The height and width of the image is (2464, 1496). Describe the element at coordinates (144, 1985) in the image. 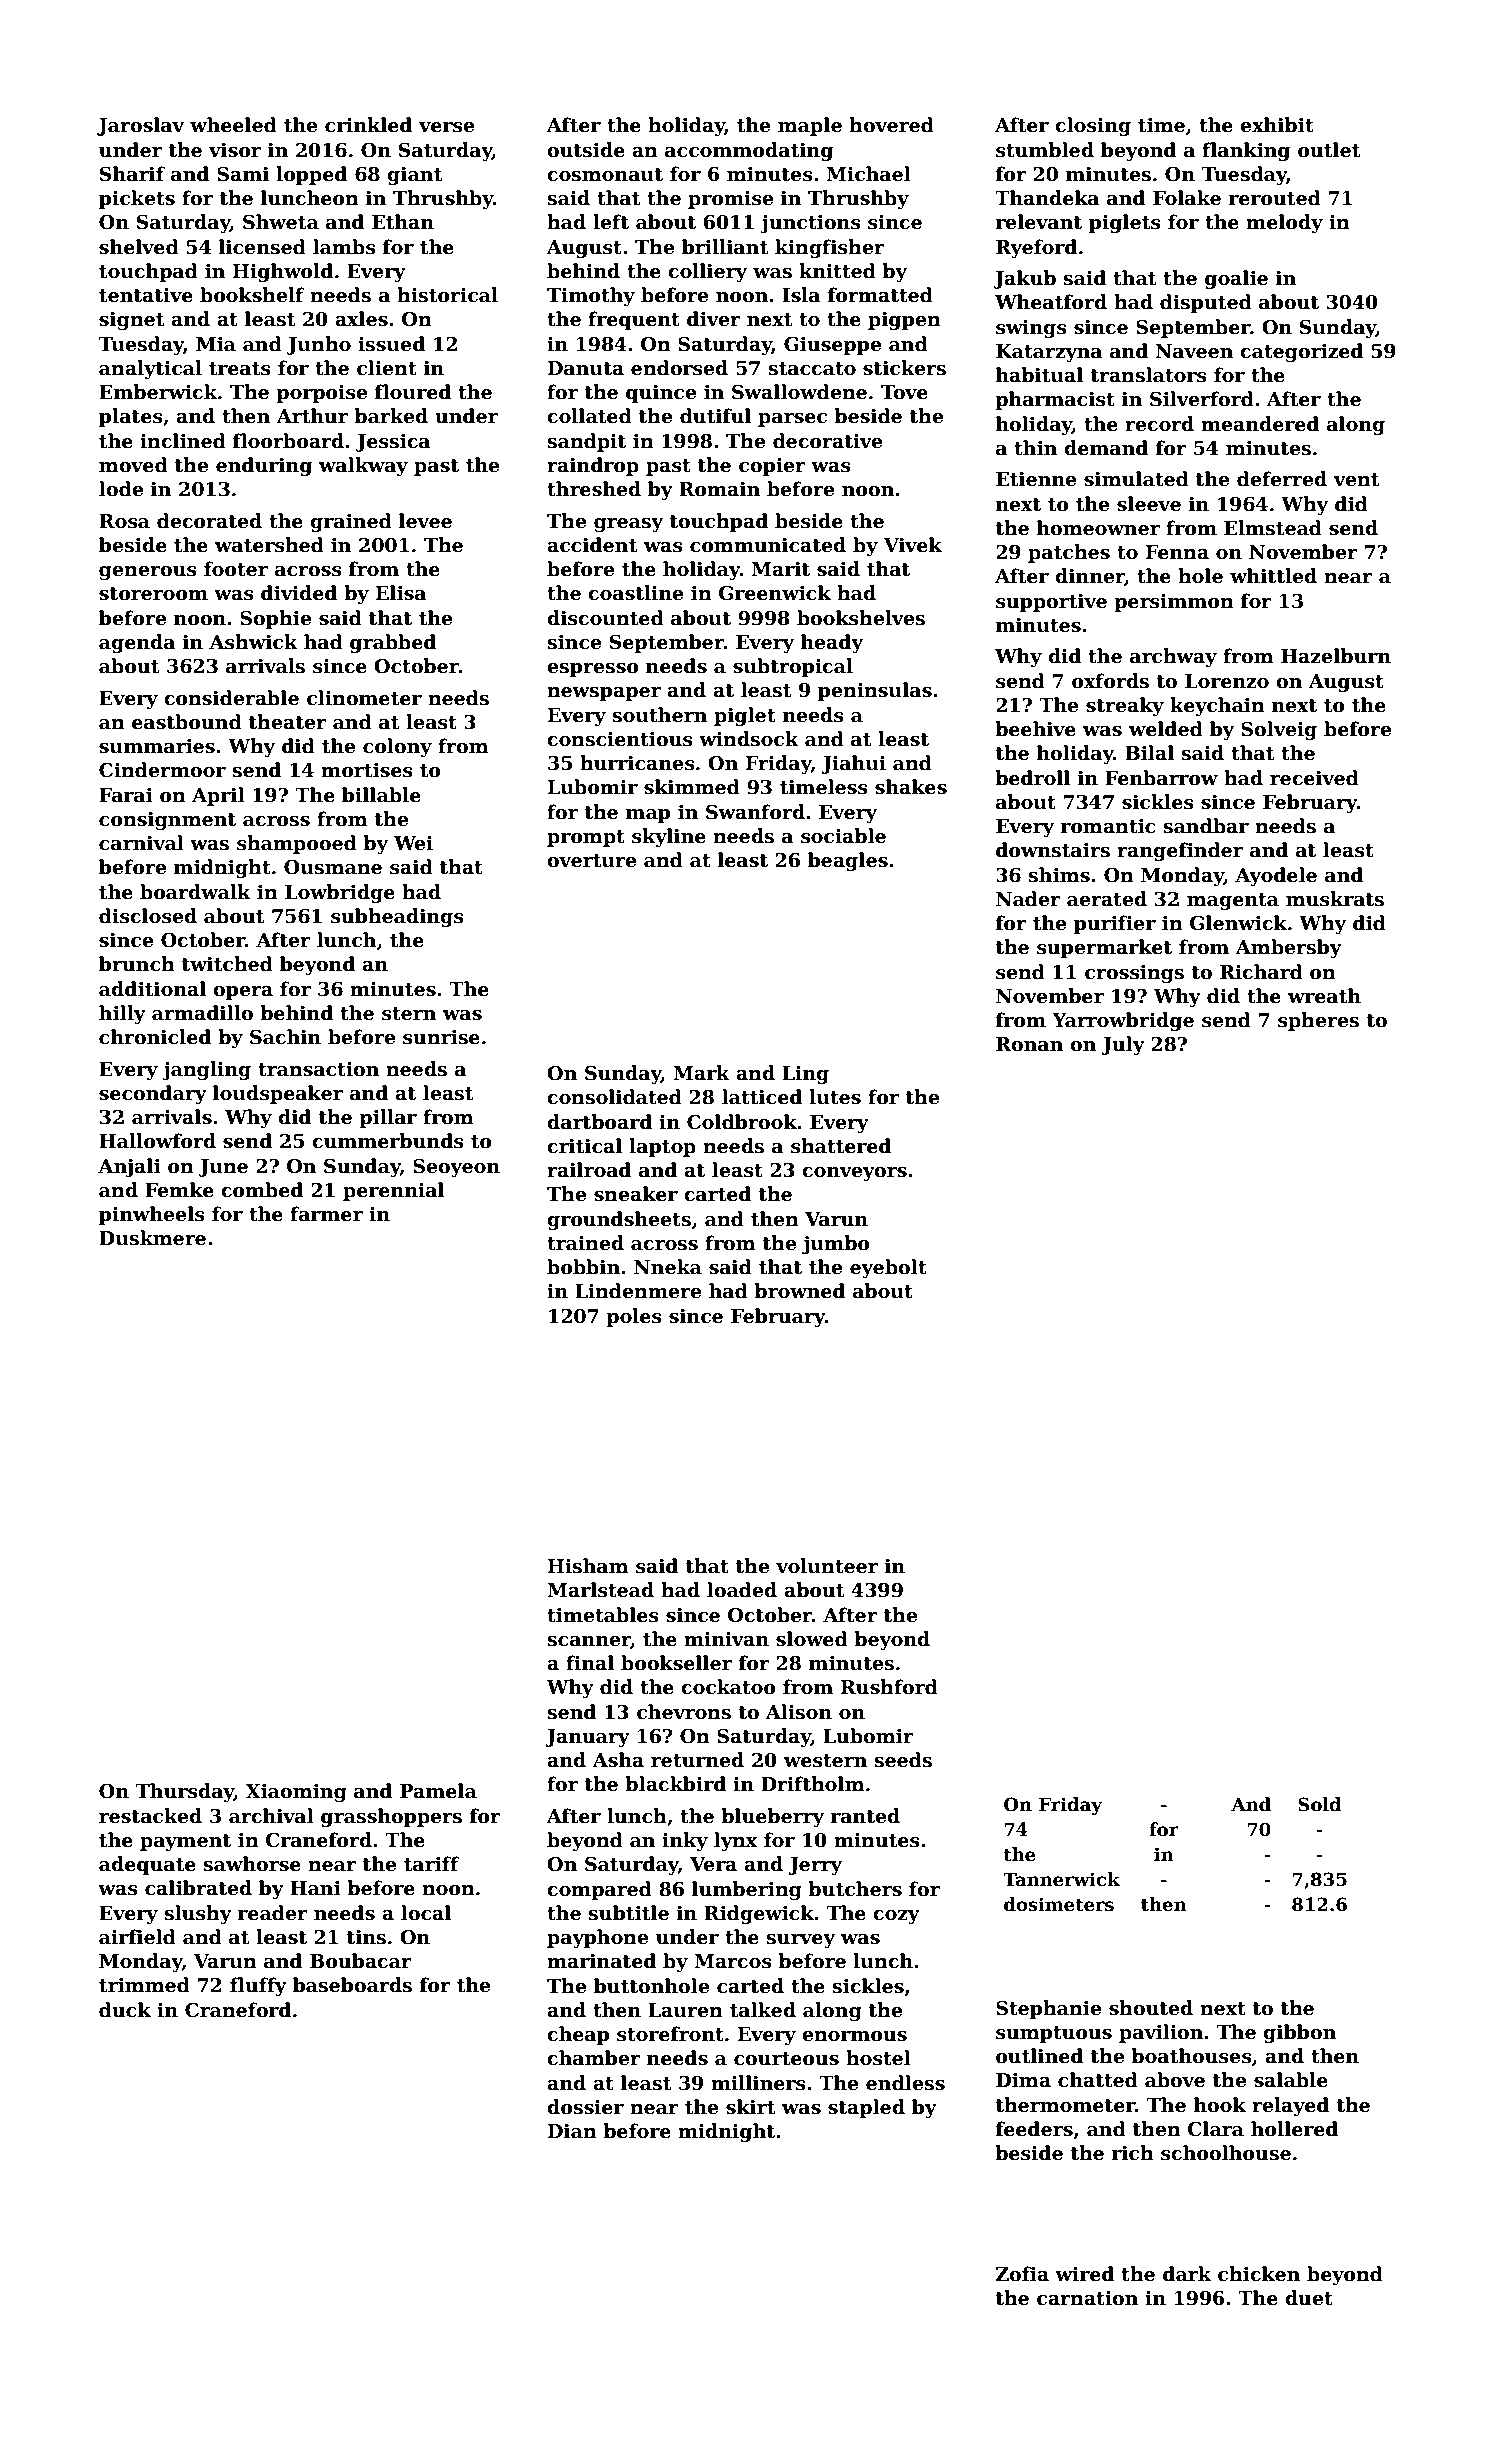

I see `trimmed` at that location.
